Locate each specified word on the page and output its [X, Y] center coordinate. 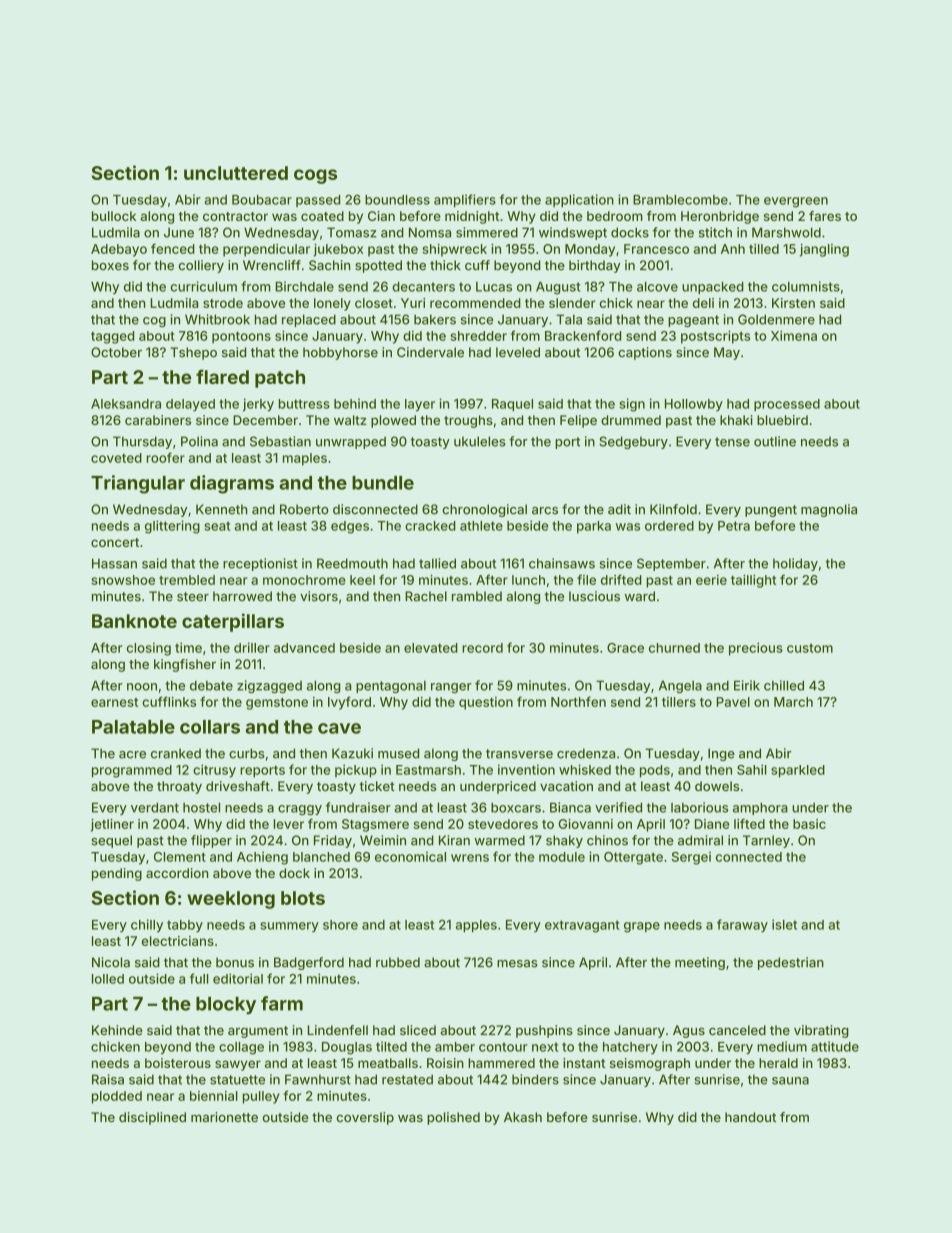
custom [810, 648]
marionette [224, 1117]
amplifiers [465, 200]
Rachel [426, 596]
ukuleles [480, 441]
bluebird [782, 420]
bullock [114, 216]
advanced [304, 648]
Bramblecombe [680, 200]
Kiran [454, 840]
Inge [721, 754]
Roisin [445, 1063]
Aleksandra [126, 404]
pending [117, 874]
